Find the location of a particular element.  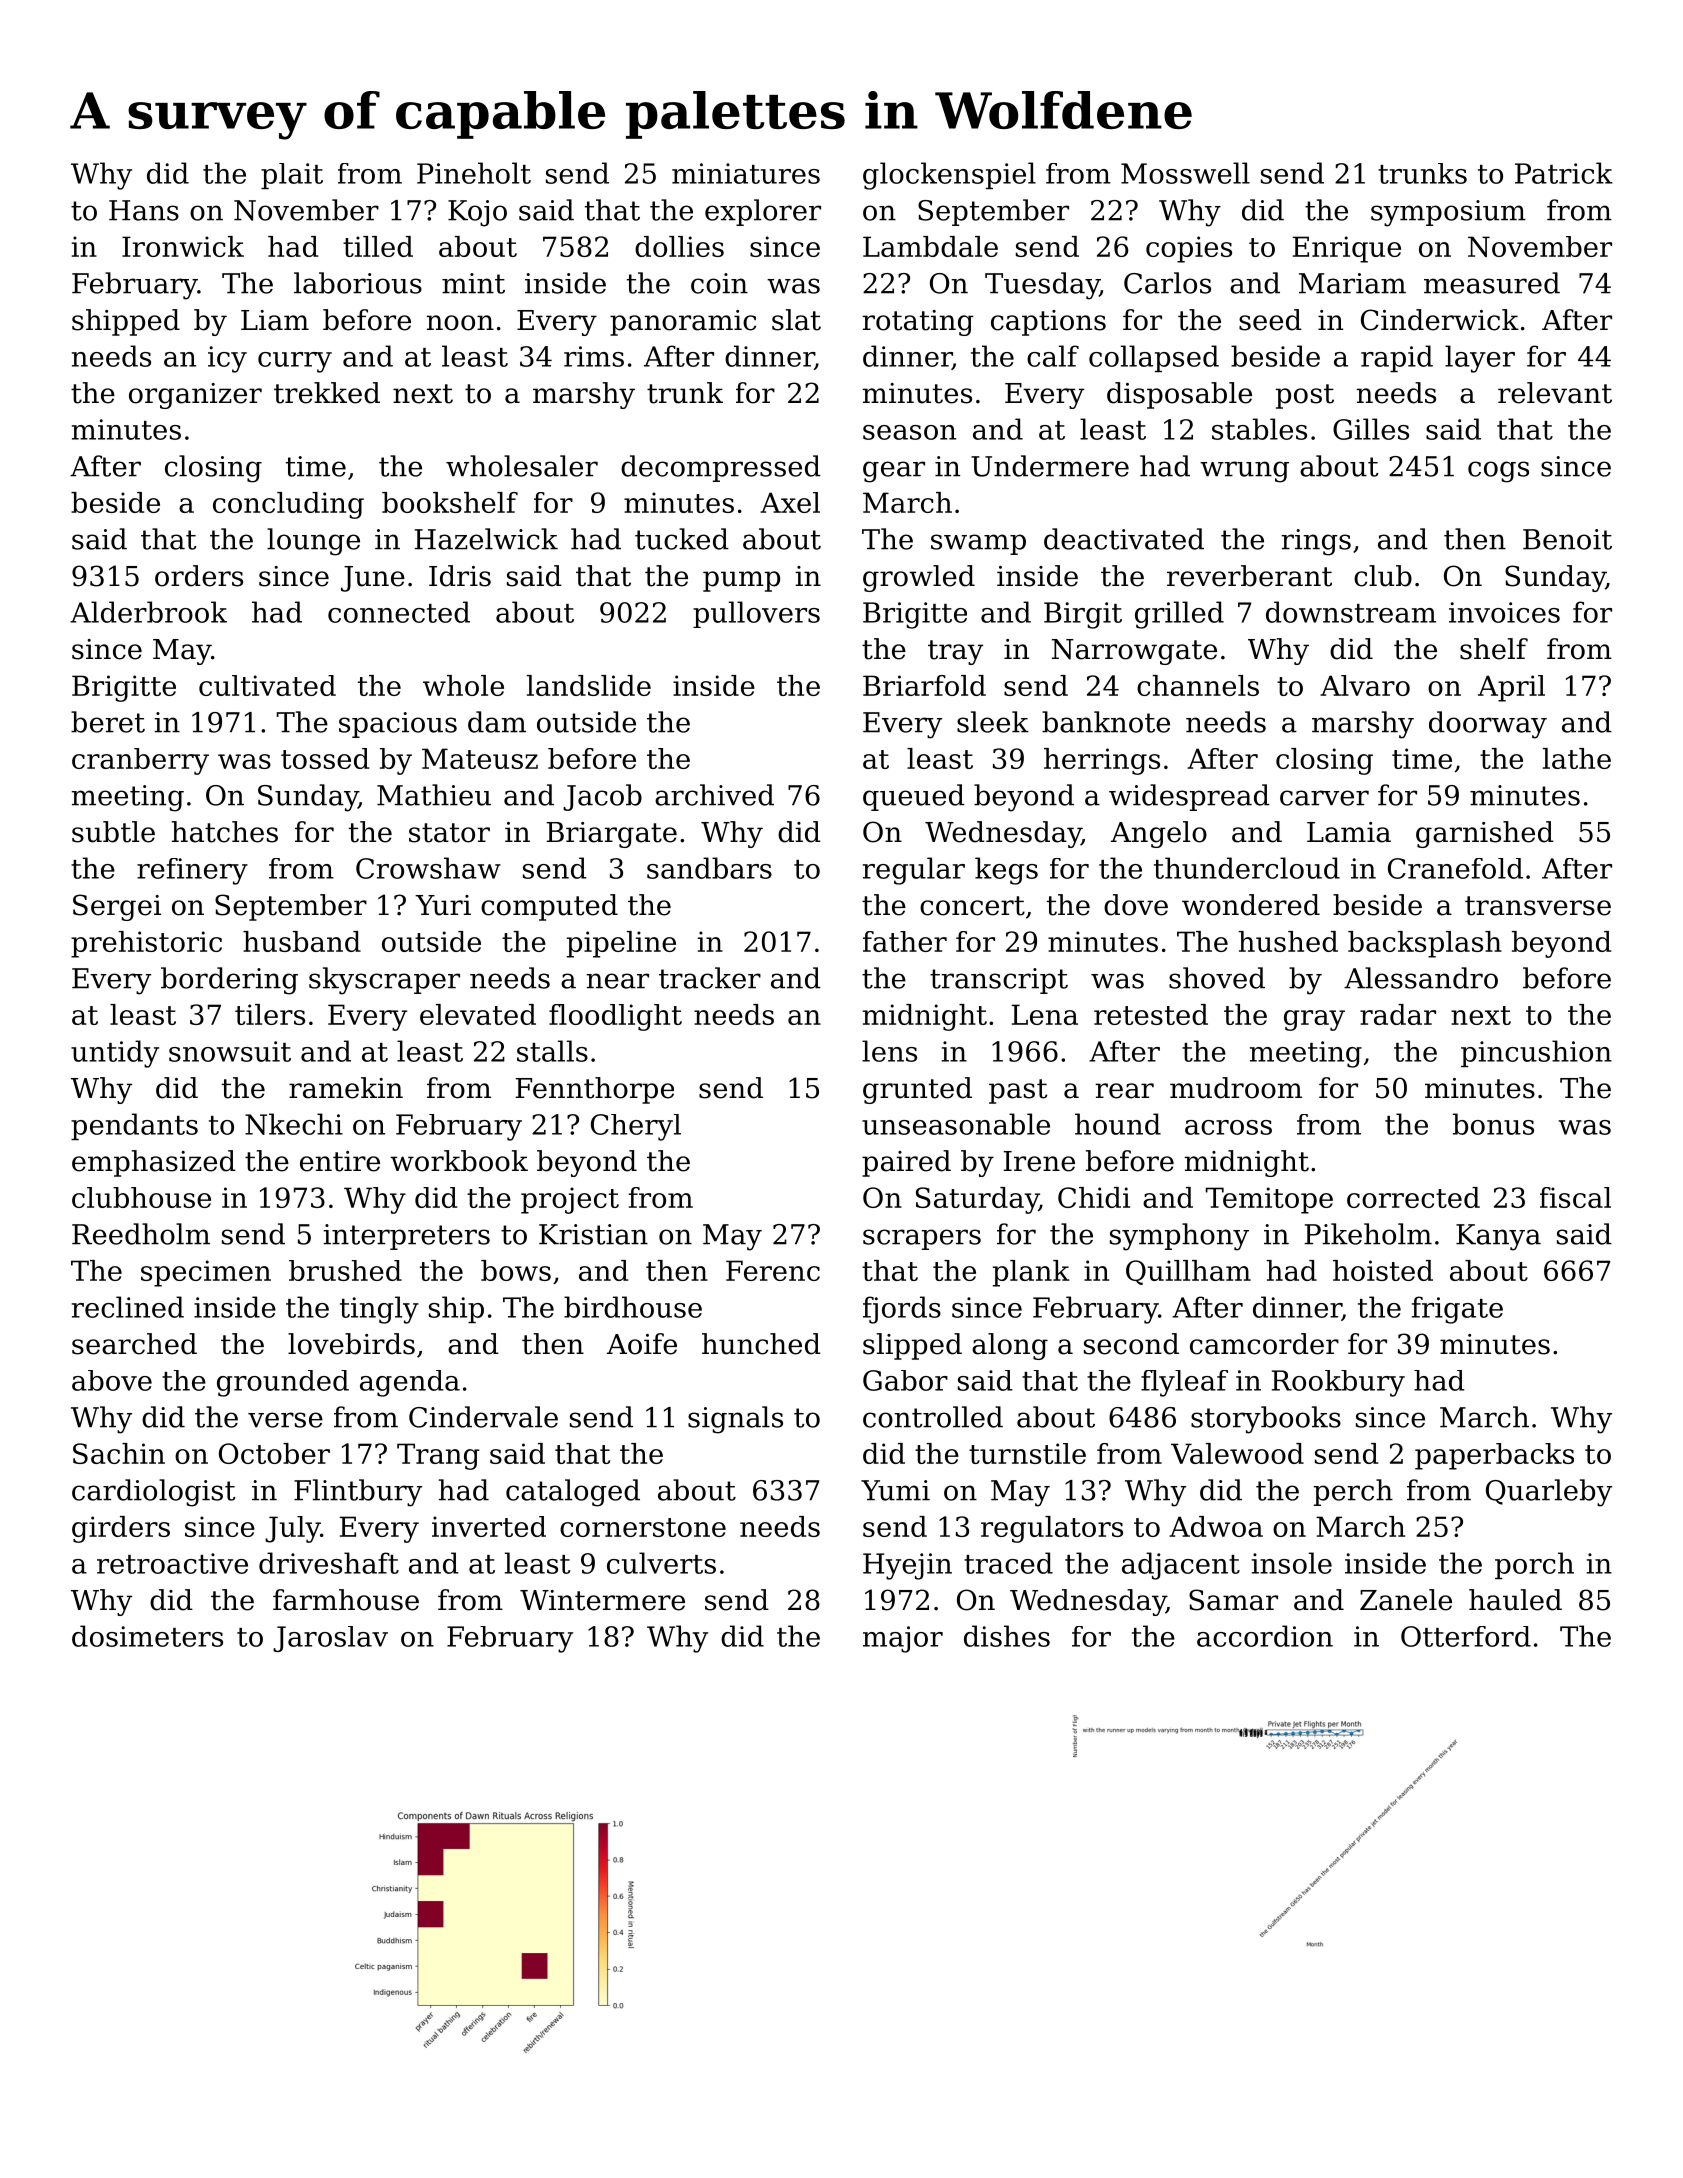

rotating is located at coordinates (918, 323).
